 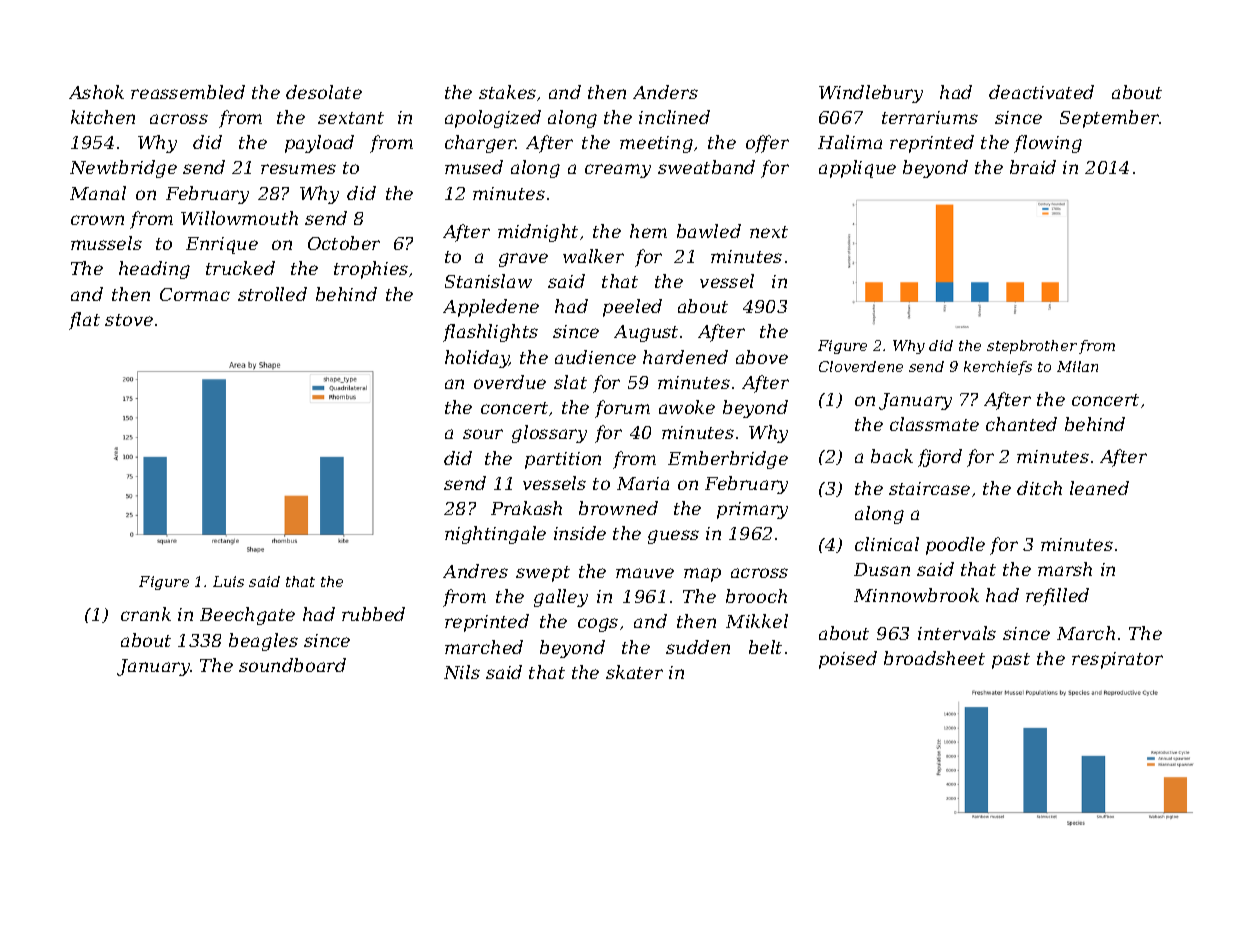 I want to click on deactivated, so click(x=1041, y=92).
